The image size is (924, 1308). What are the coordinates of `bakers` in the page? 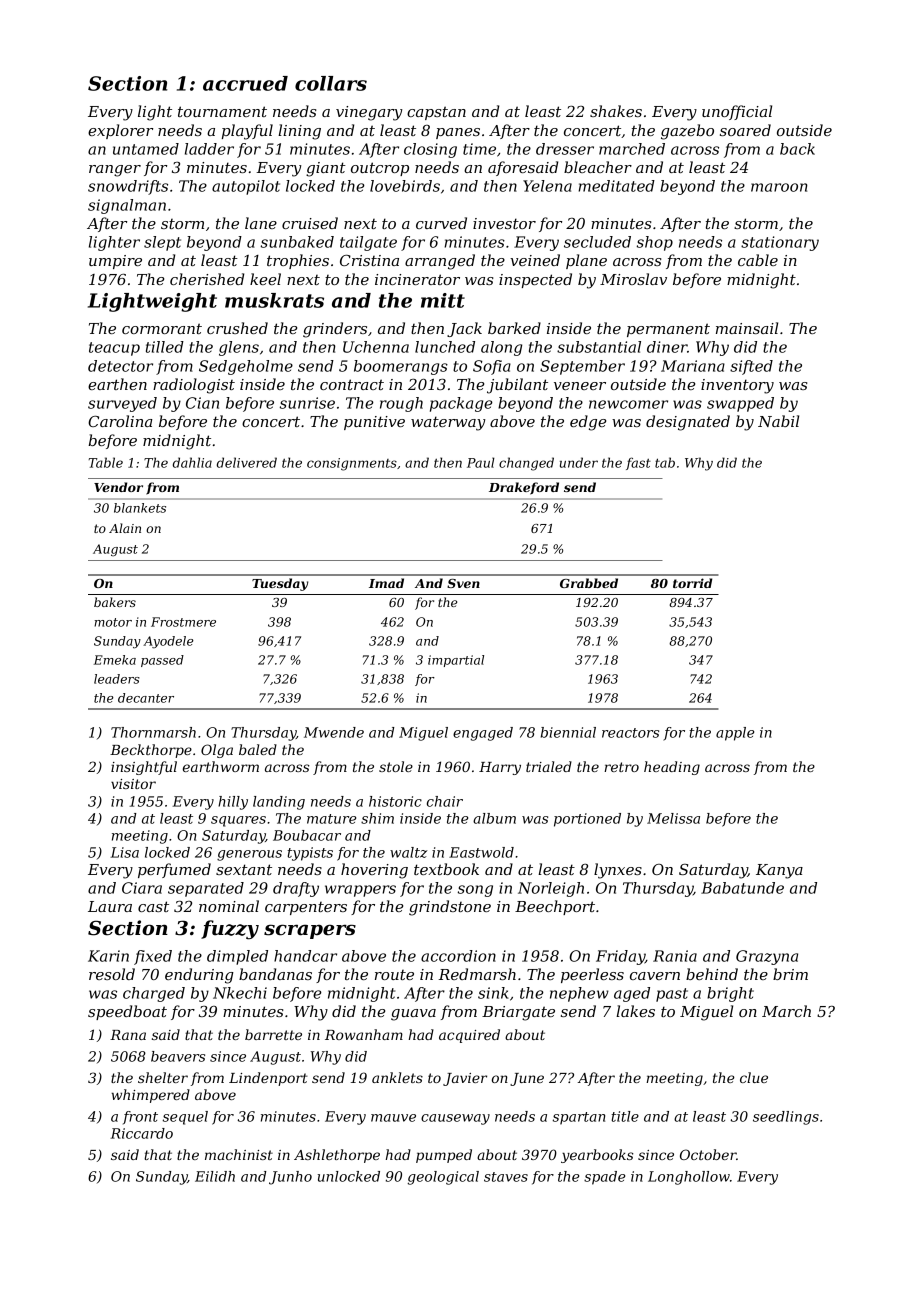 It's located at (115, 602).
